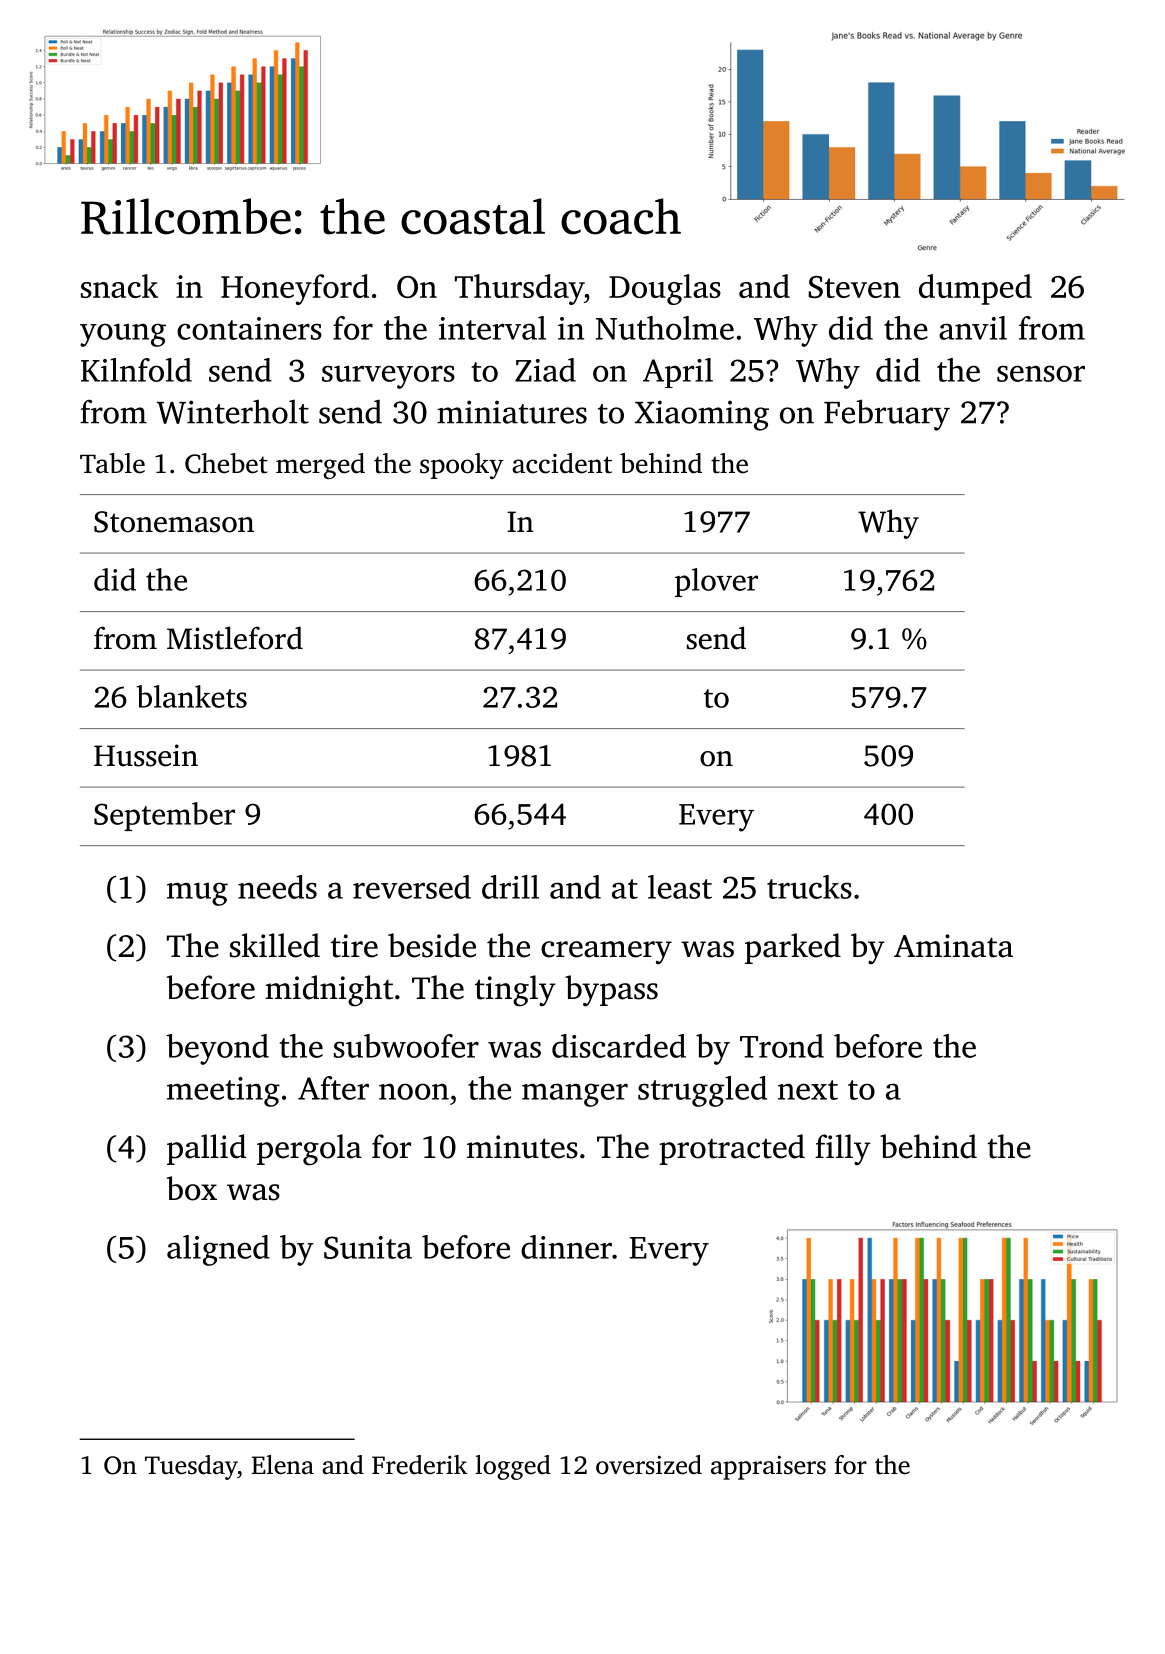 This document has width=1165, height=1654. Describe the element at coordinates (420, 1465) in the document. I see `Frederik` at that location.
